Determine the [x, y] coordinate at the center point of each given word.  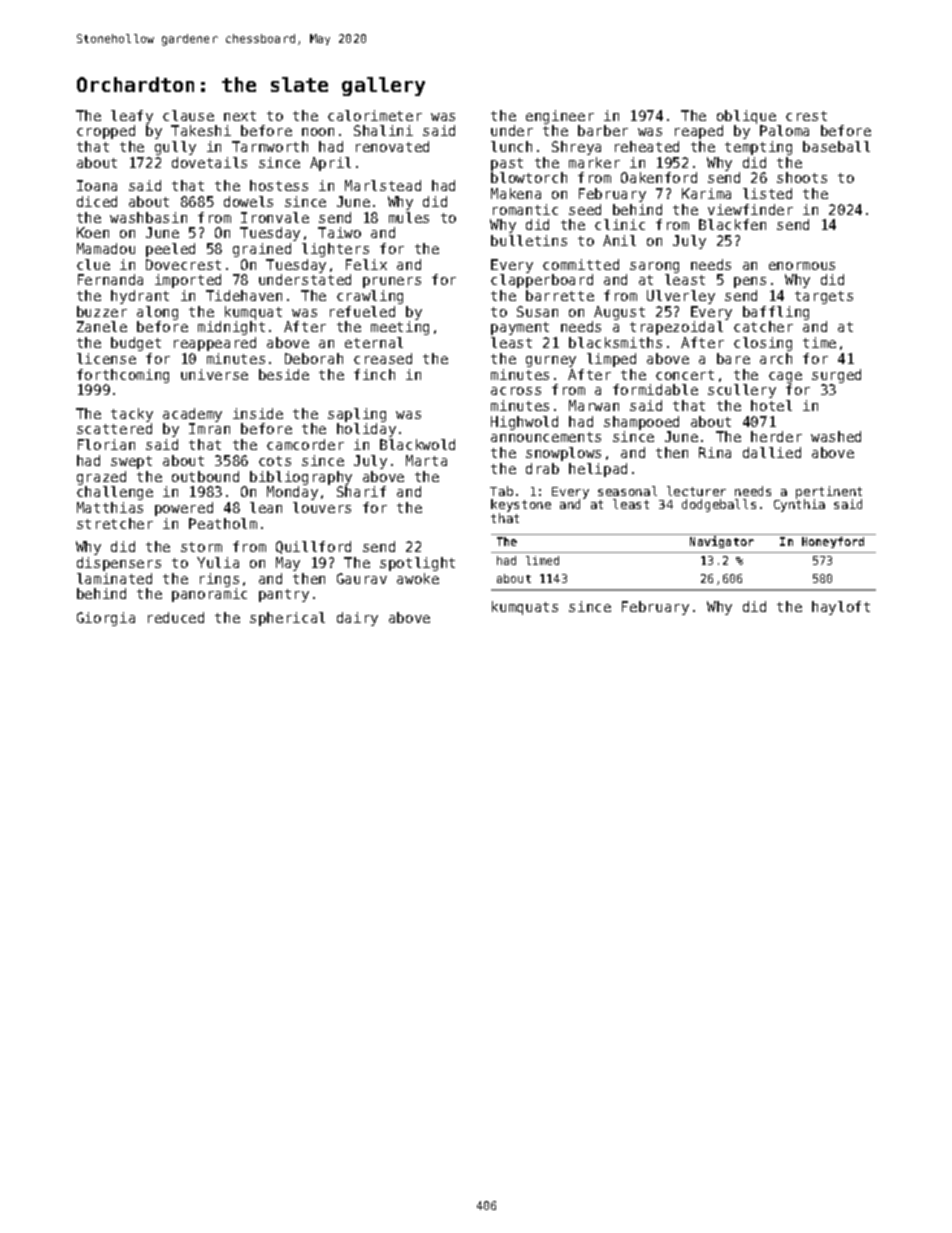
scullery [742, 391]
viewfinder [750, 209]
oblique [746, 117]
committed [581, 264]
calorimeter [375, 115]
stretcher [115, 523]
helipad [598, 470]
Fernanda [110, 279]
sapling [357, 415]
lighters [335, 250]
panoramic [209, 595]
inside [258, 413]
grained [262, 250]
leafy [132, 117]
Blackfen [732, 224]
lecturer [696, 491]
